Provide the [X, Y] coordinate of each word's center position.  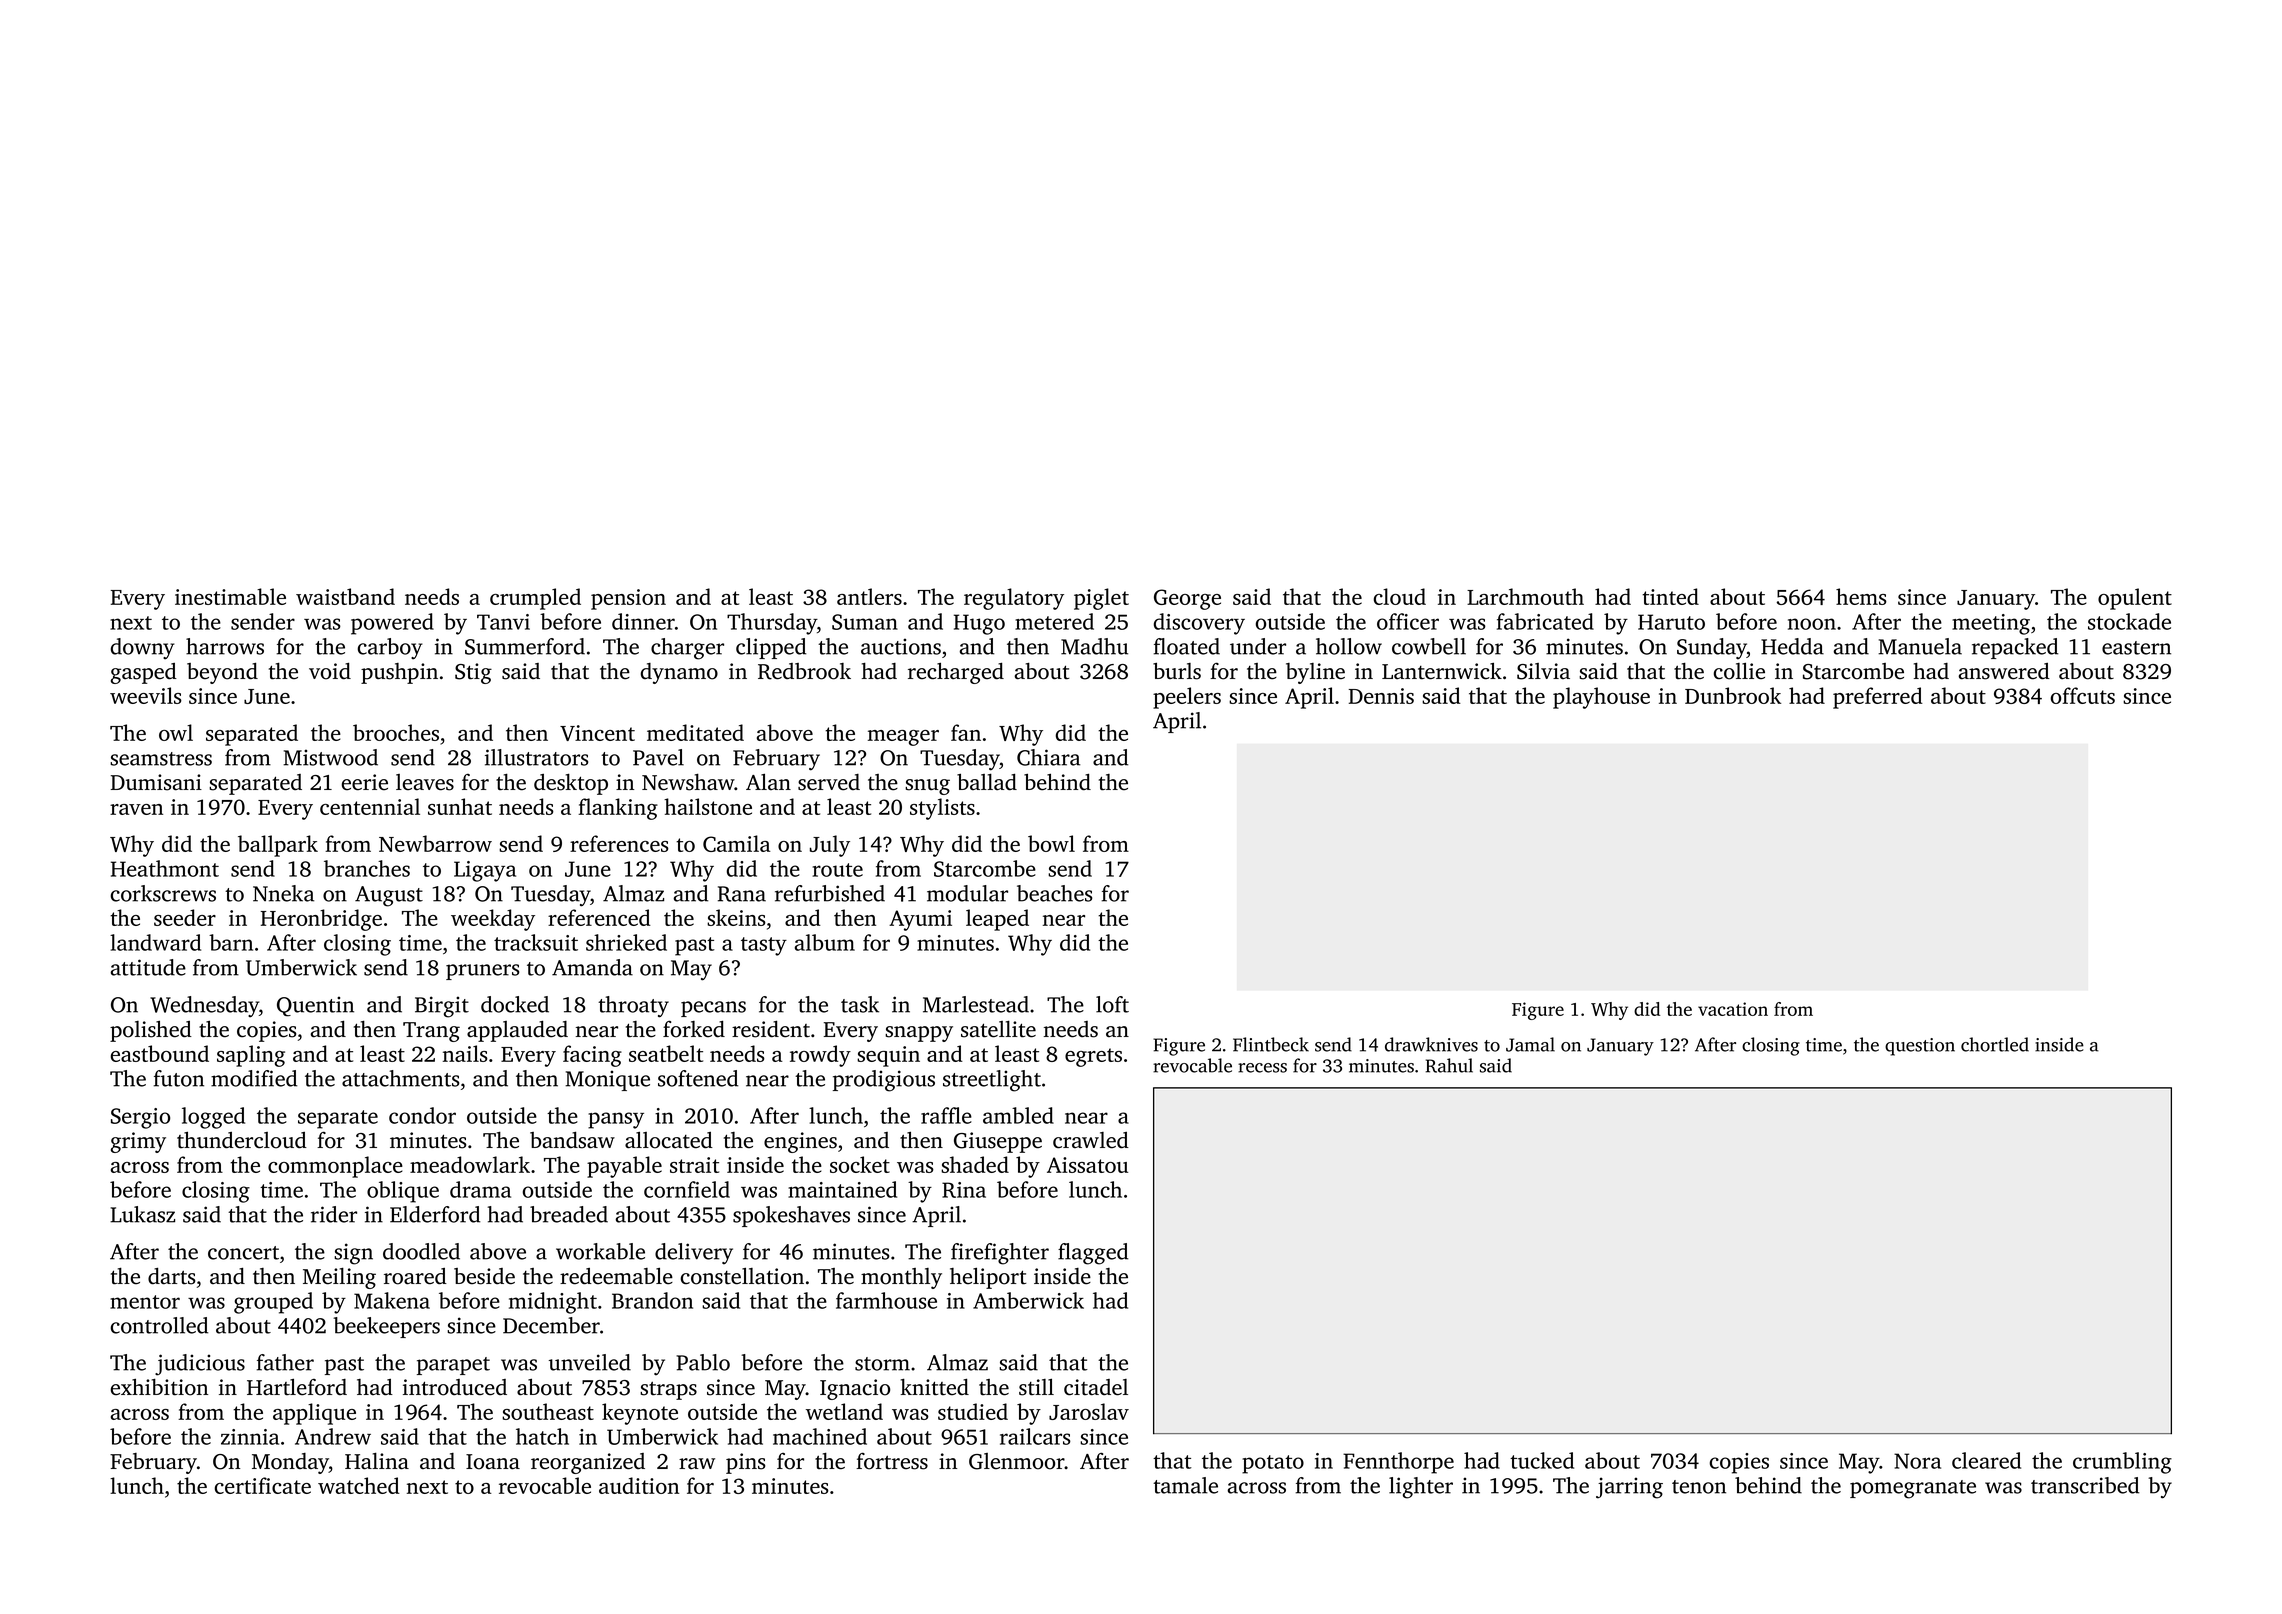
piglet [1101, 599]
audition [639, 1485]
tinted [1670, 596]
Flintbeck [1271, 1044]
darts [171, 1276]
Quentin [315, 1006]
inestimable [230, 596]
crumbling [2122, 1463]
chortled [1995, 1044]
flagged [1093, 1254]
